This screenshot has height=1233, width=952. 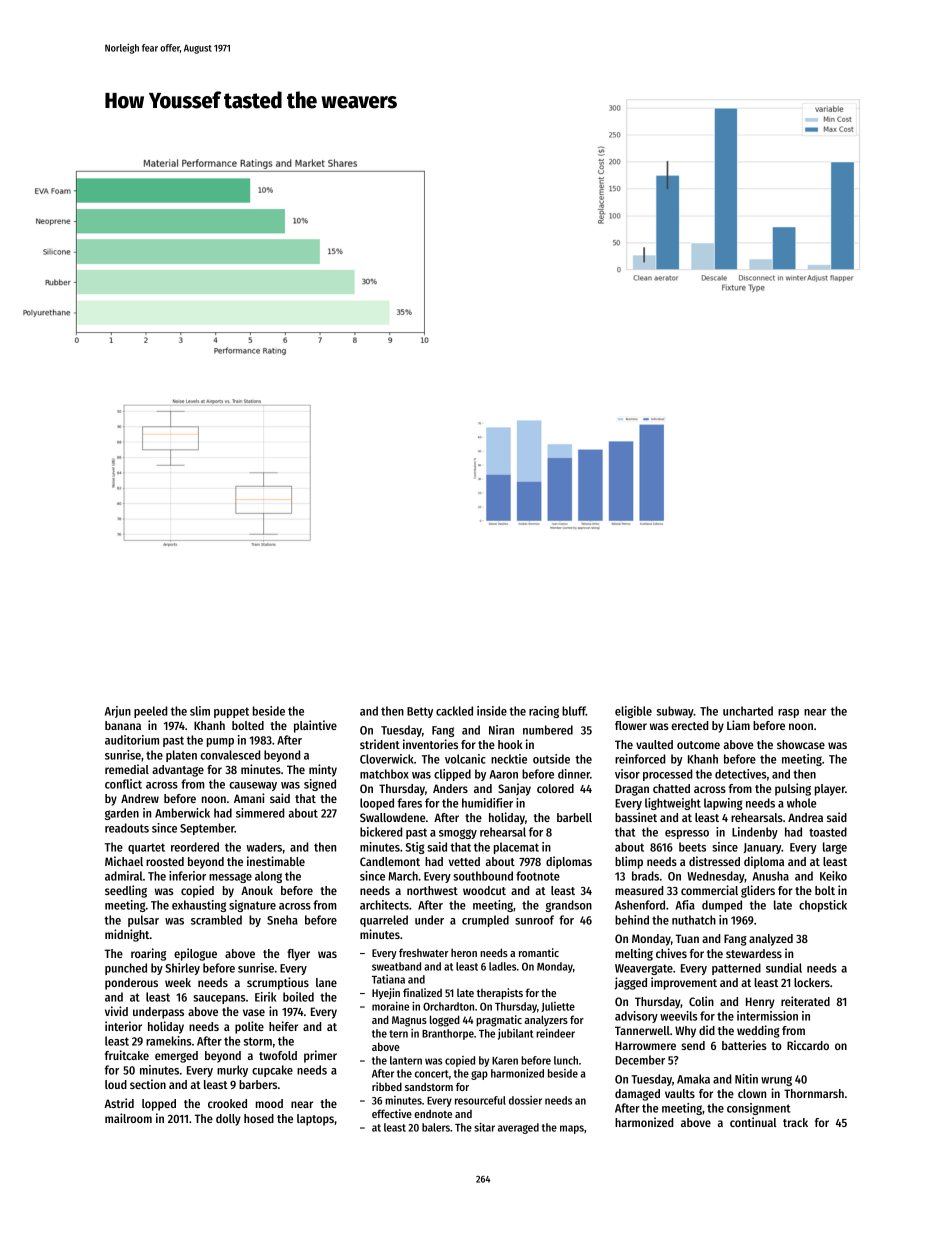 I want to click on dolly, so click(x=228, y=1120).
